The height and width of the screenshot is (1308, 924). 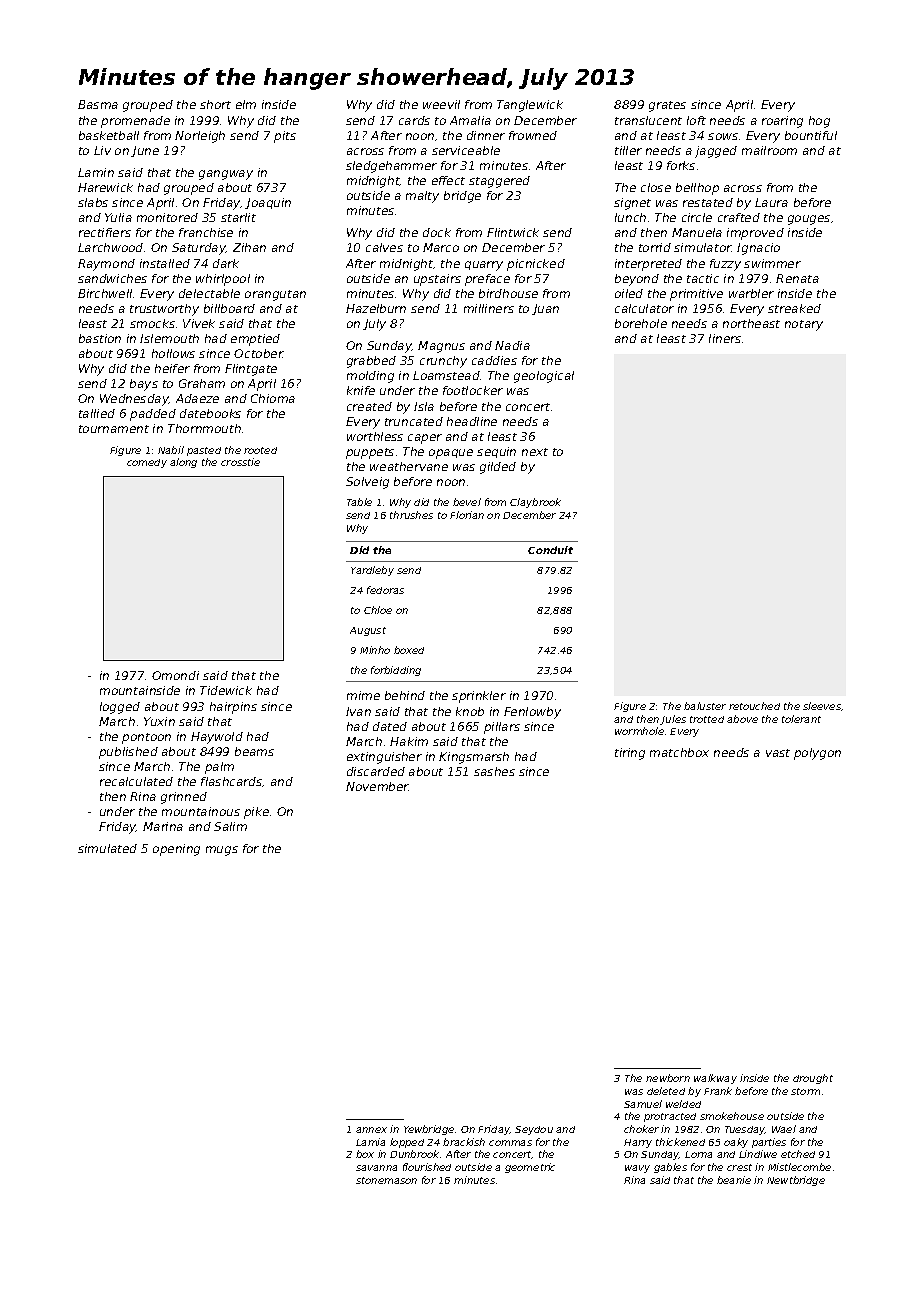 I want to click on Tanglewick, so click(x=530, y=106).
